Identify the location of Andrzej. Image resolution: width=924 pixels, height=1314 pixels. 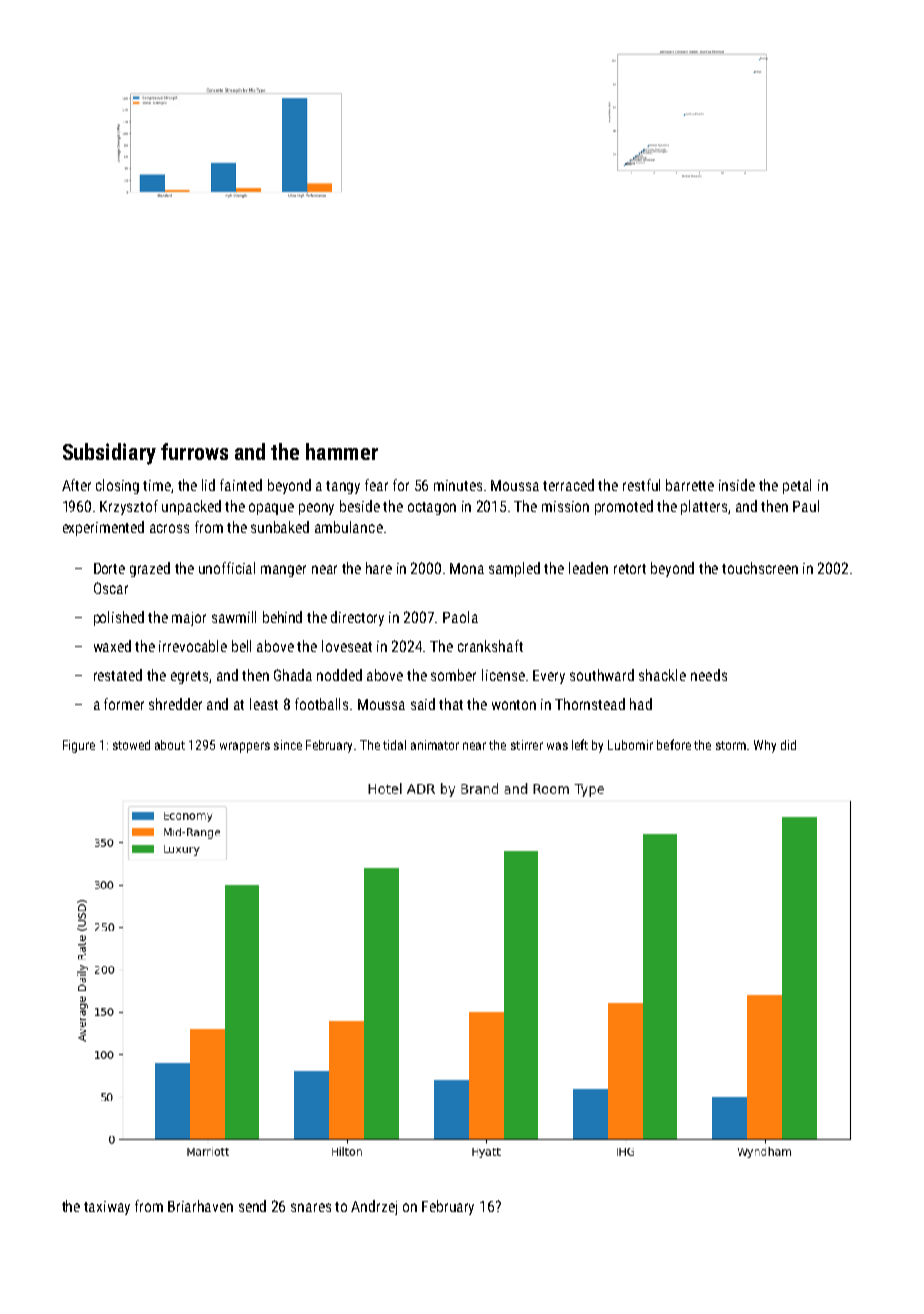
(374, 1207).
